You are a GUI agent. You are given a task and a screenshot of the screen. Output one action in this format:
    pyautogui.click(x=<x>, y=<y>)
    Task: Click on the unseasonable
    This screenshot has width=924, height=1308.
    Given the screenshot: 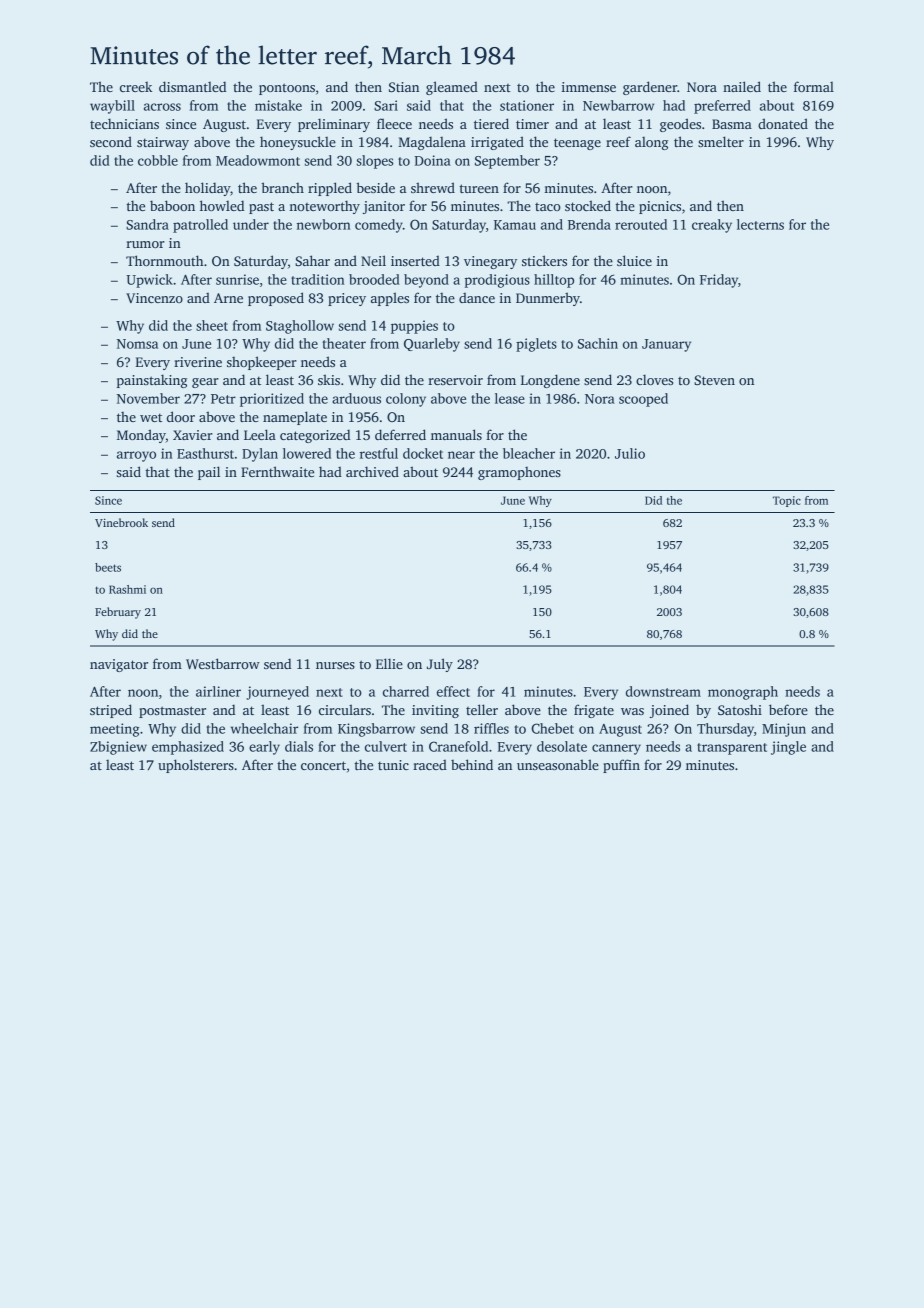 What is the action you would take?
    pyautogui.click(x=558, y=764)
